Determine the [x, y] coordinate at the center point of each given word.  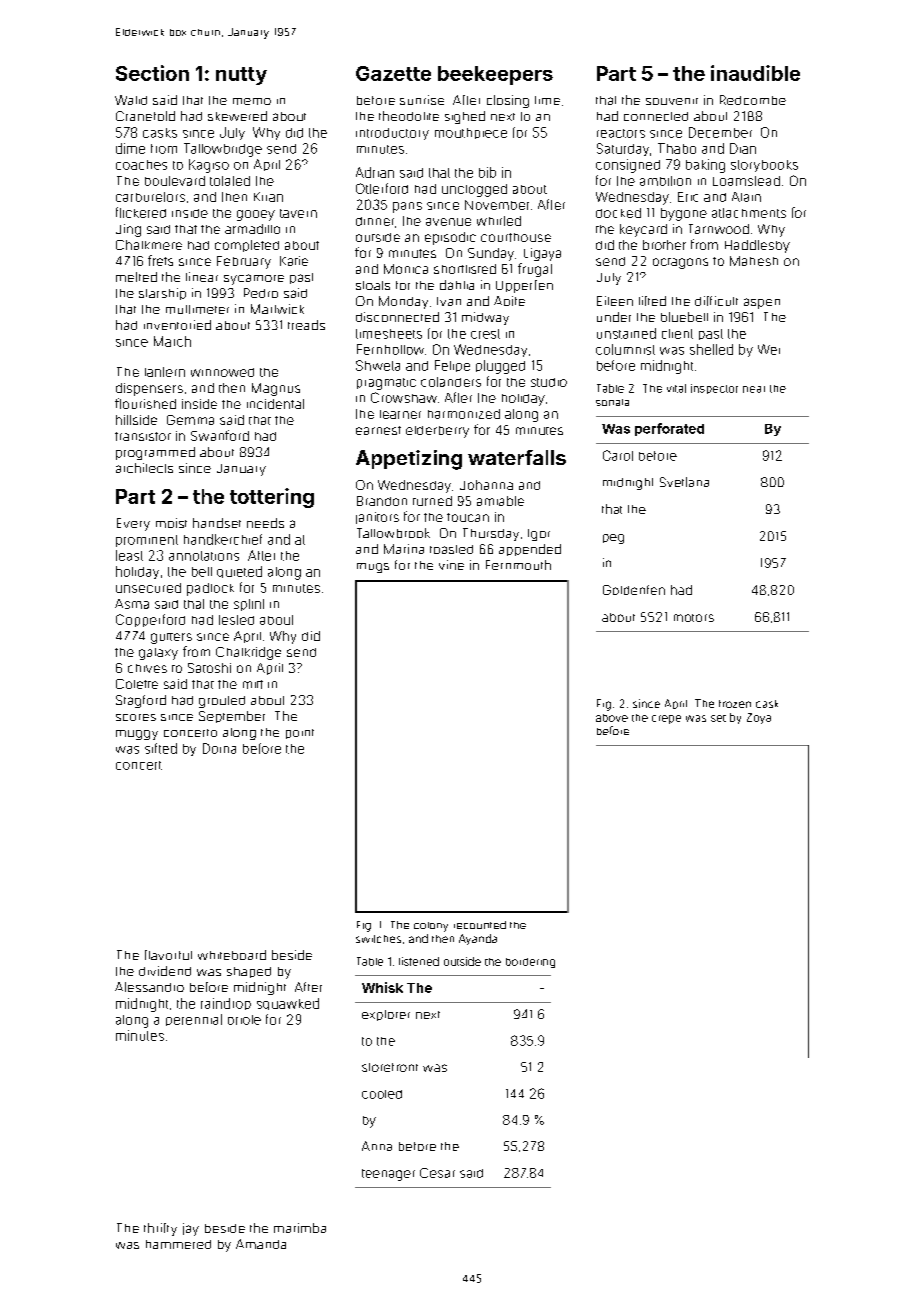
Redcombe [753, 100]
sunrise [422, 100]
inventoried [177, 325]
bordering [530, 963]
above [612, 718]
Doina [219, 748]
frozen [735, 704]
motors [694, 618]
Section [152, 73]
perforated [669, 429]
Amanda [261, 1244]
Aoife [509, 301]
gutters [171, 638]
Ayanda [478, 939]
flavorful [168, 955]
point [300, 734]
